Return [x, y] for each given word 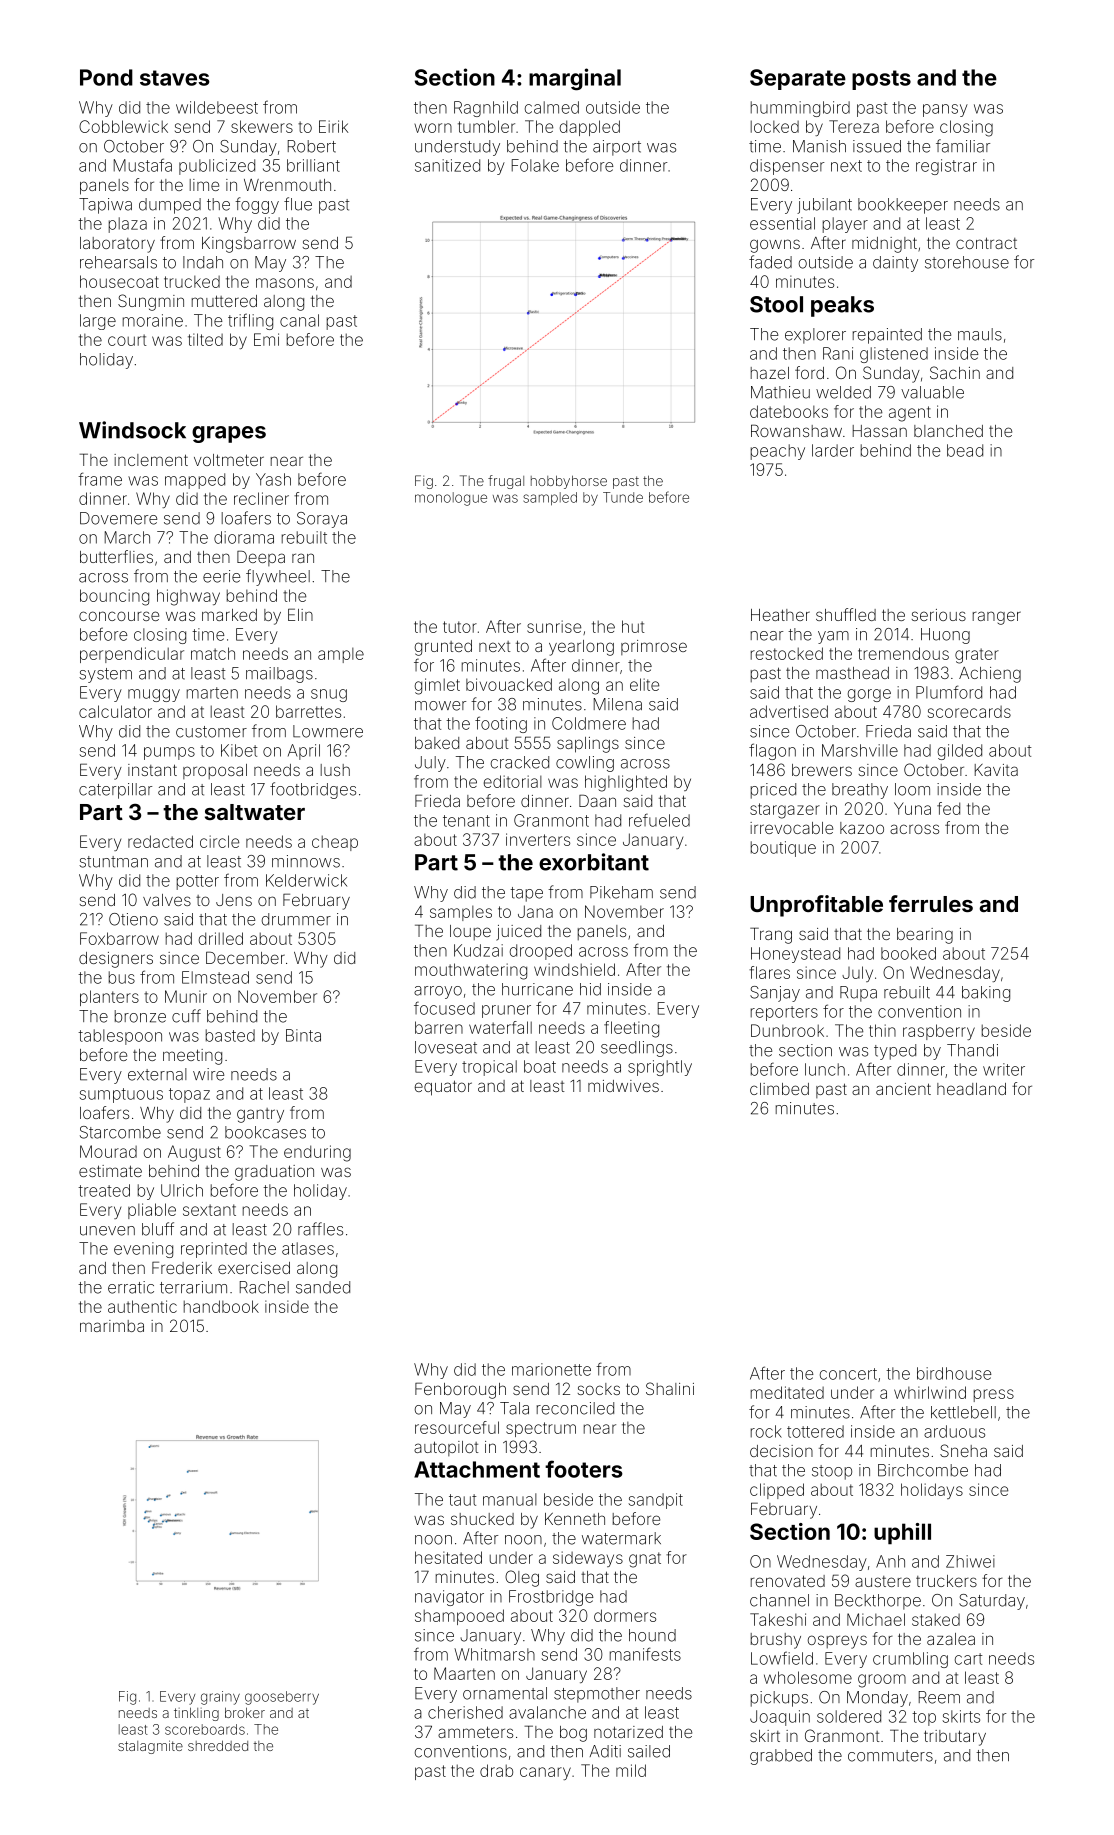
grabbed [781, 1757]
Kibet [239, 750]
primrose [654, 647]
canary [545, 1773]
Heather [780, 615]
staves [175, 78]
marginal [575, 79]
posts [881, 80]
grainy [220, 1698]
